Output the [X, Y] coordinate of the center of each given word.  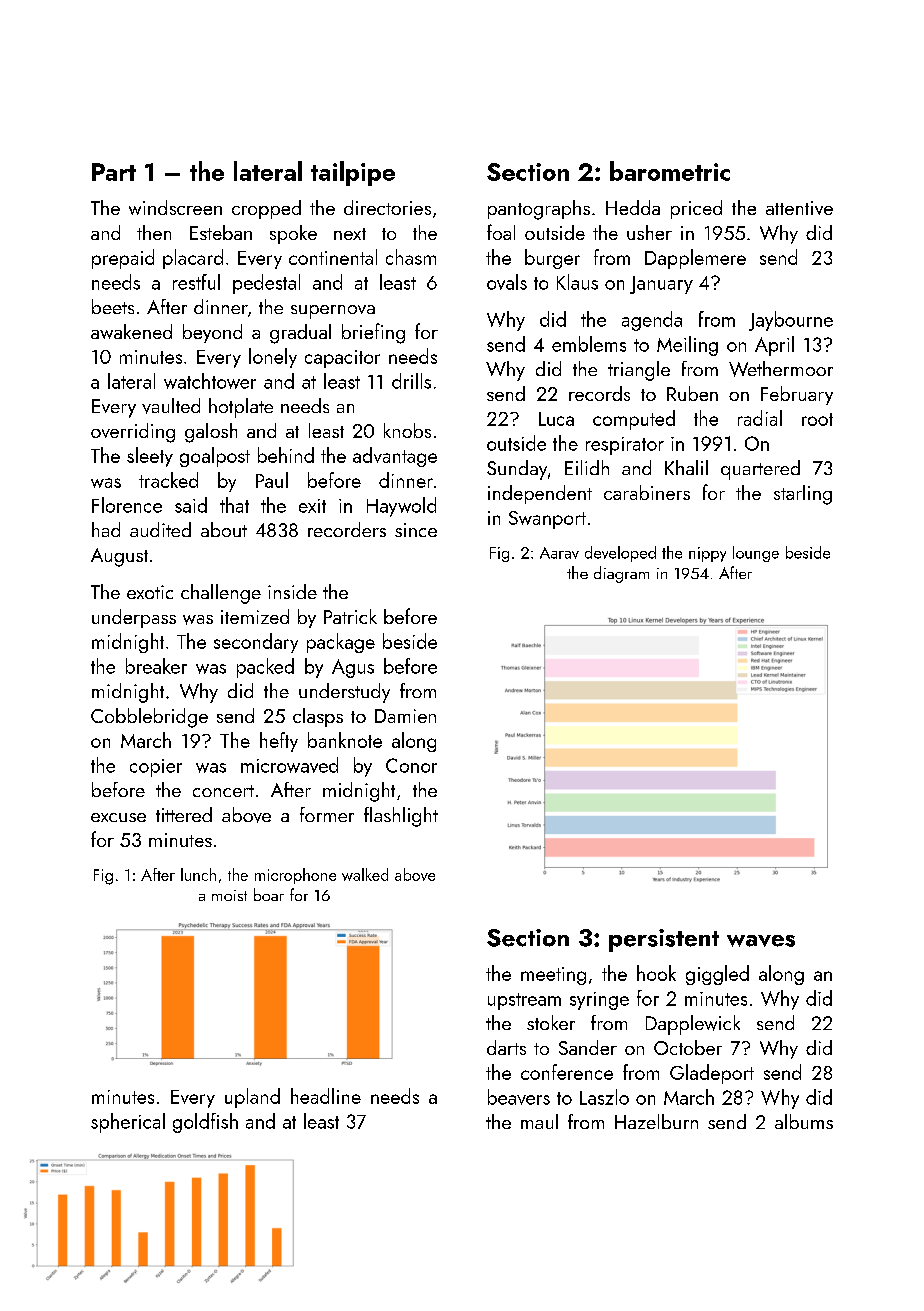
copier [156, 768]
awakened [131, 331]
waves [761, 941]
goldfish [205, 1123]
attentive [799, 208]
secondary [256, 643]
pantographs [539, 210]
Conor [411, 765]
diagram [621, 574]
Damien [405, 716]
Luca [556, 419]
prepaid [123, 259]
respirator [625, 446]
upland [252, 1098]
